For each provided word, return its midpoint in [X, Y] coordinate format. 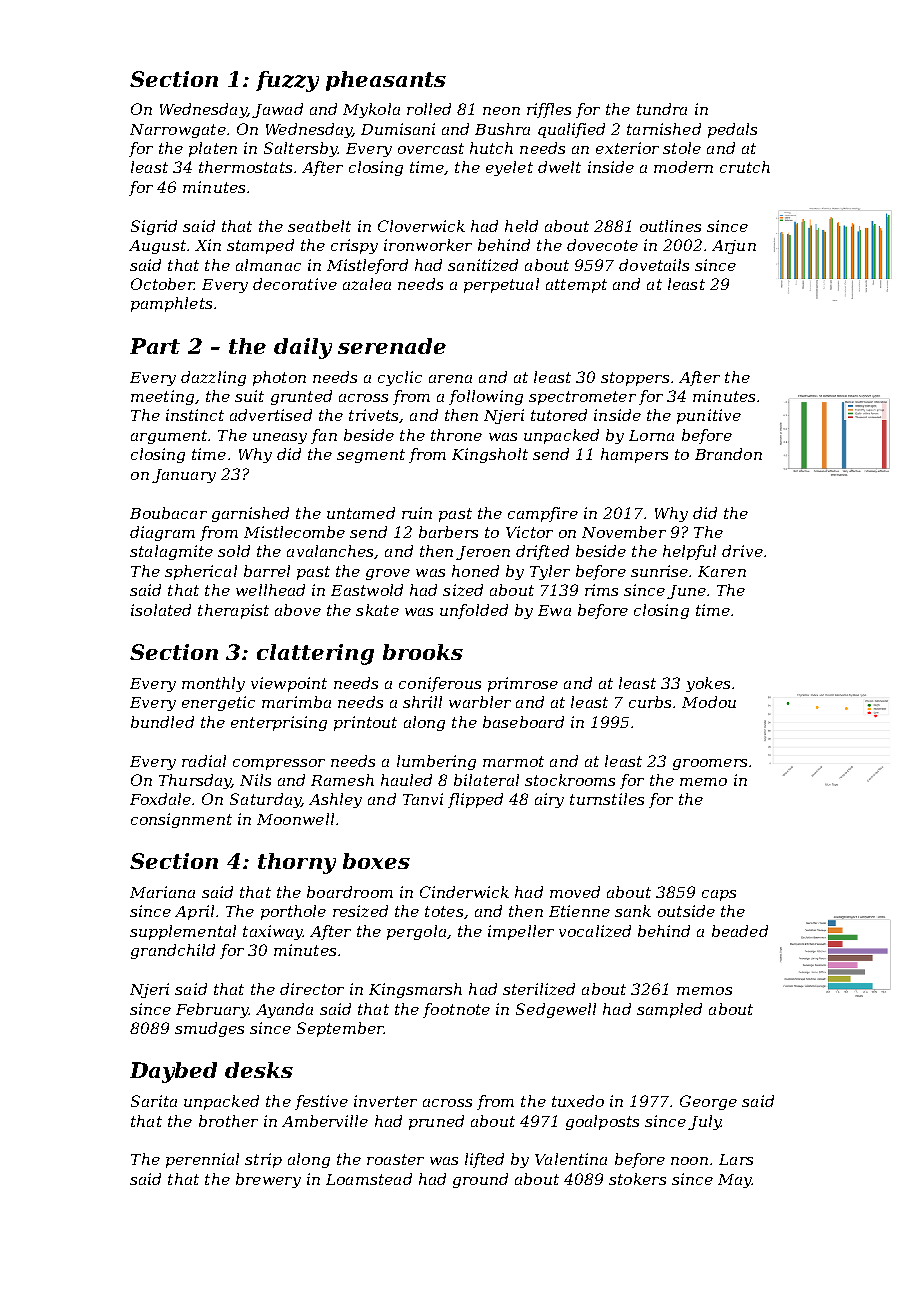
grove [388, 574]
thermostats [245, 167]
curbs [650, 702]
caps [719, 895]
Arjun [734, 247]
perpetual [501, 285]
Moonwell [295, 819]
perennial [202, 1160]
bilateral [486, 780]
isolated [161, 610]
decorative [295, 284]
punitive [709, 416]
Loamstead [369, 1179]
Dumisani [398, 129]
